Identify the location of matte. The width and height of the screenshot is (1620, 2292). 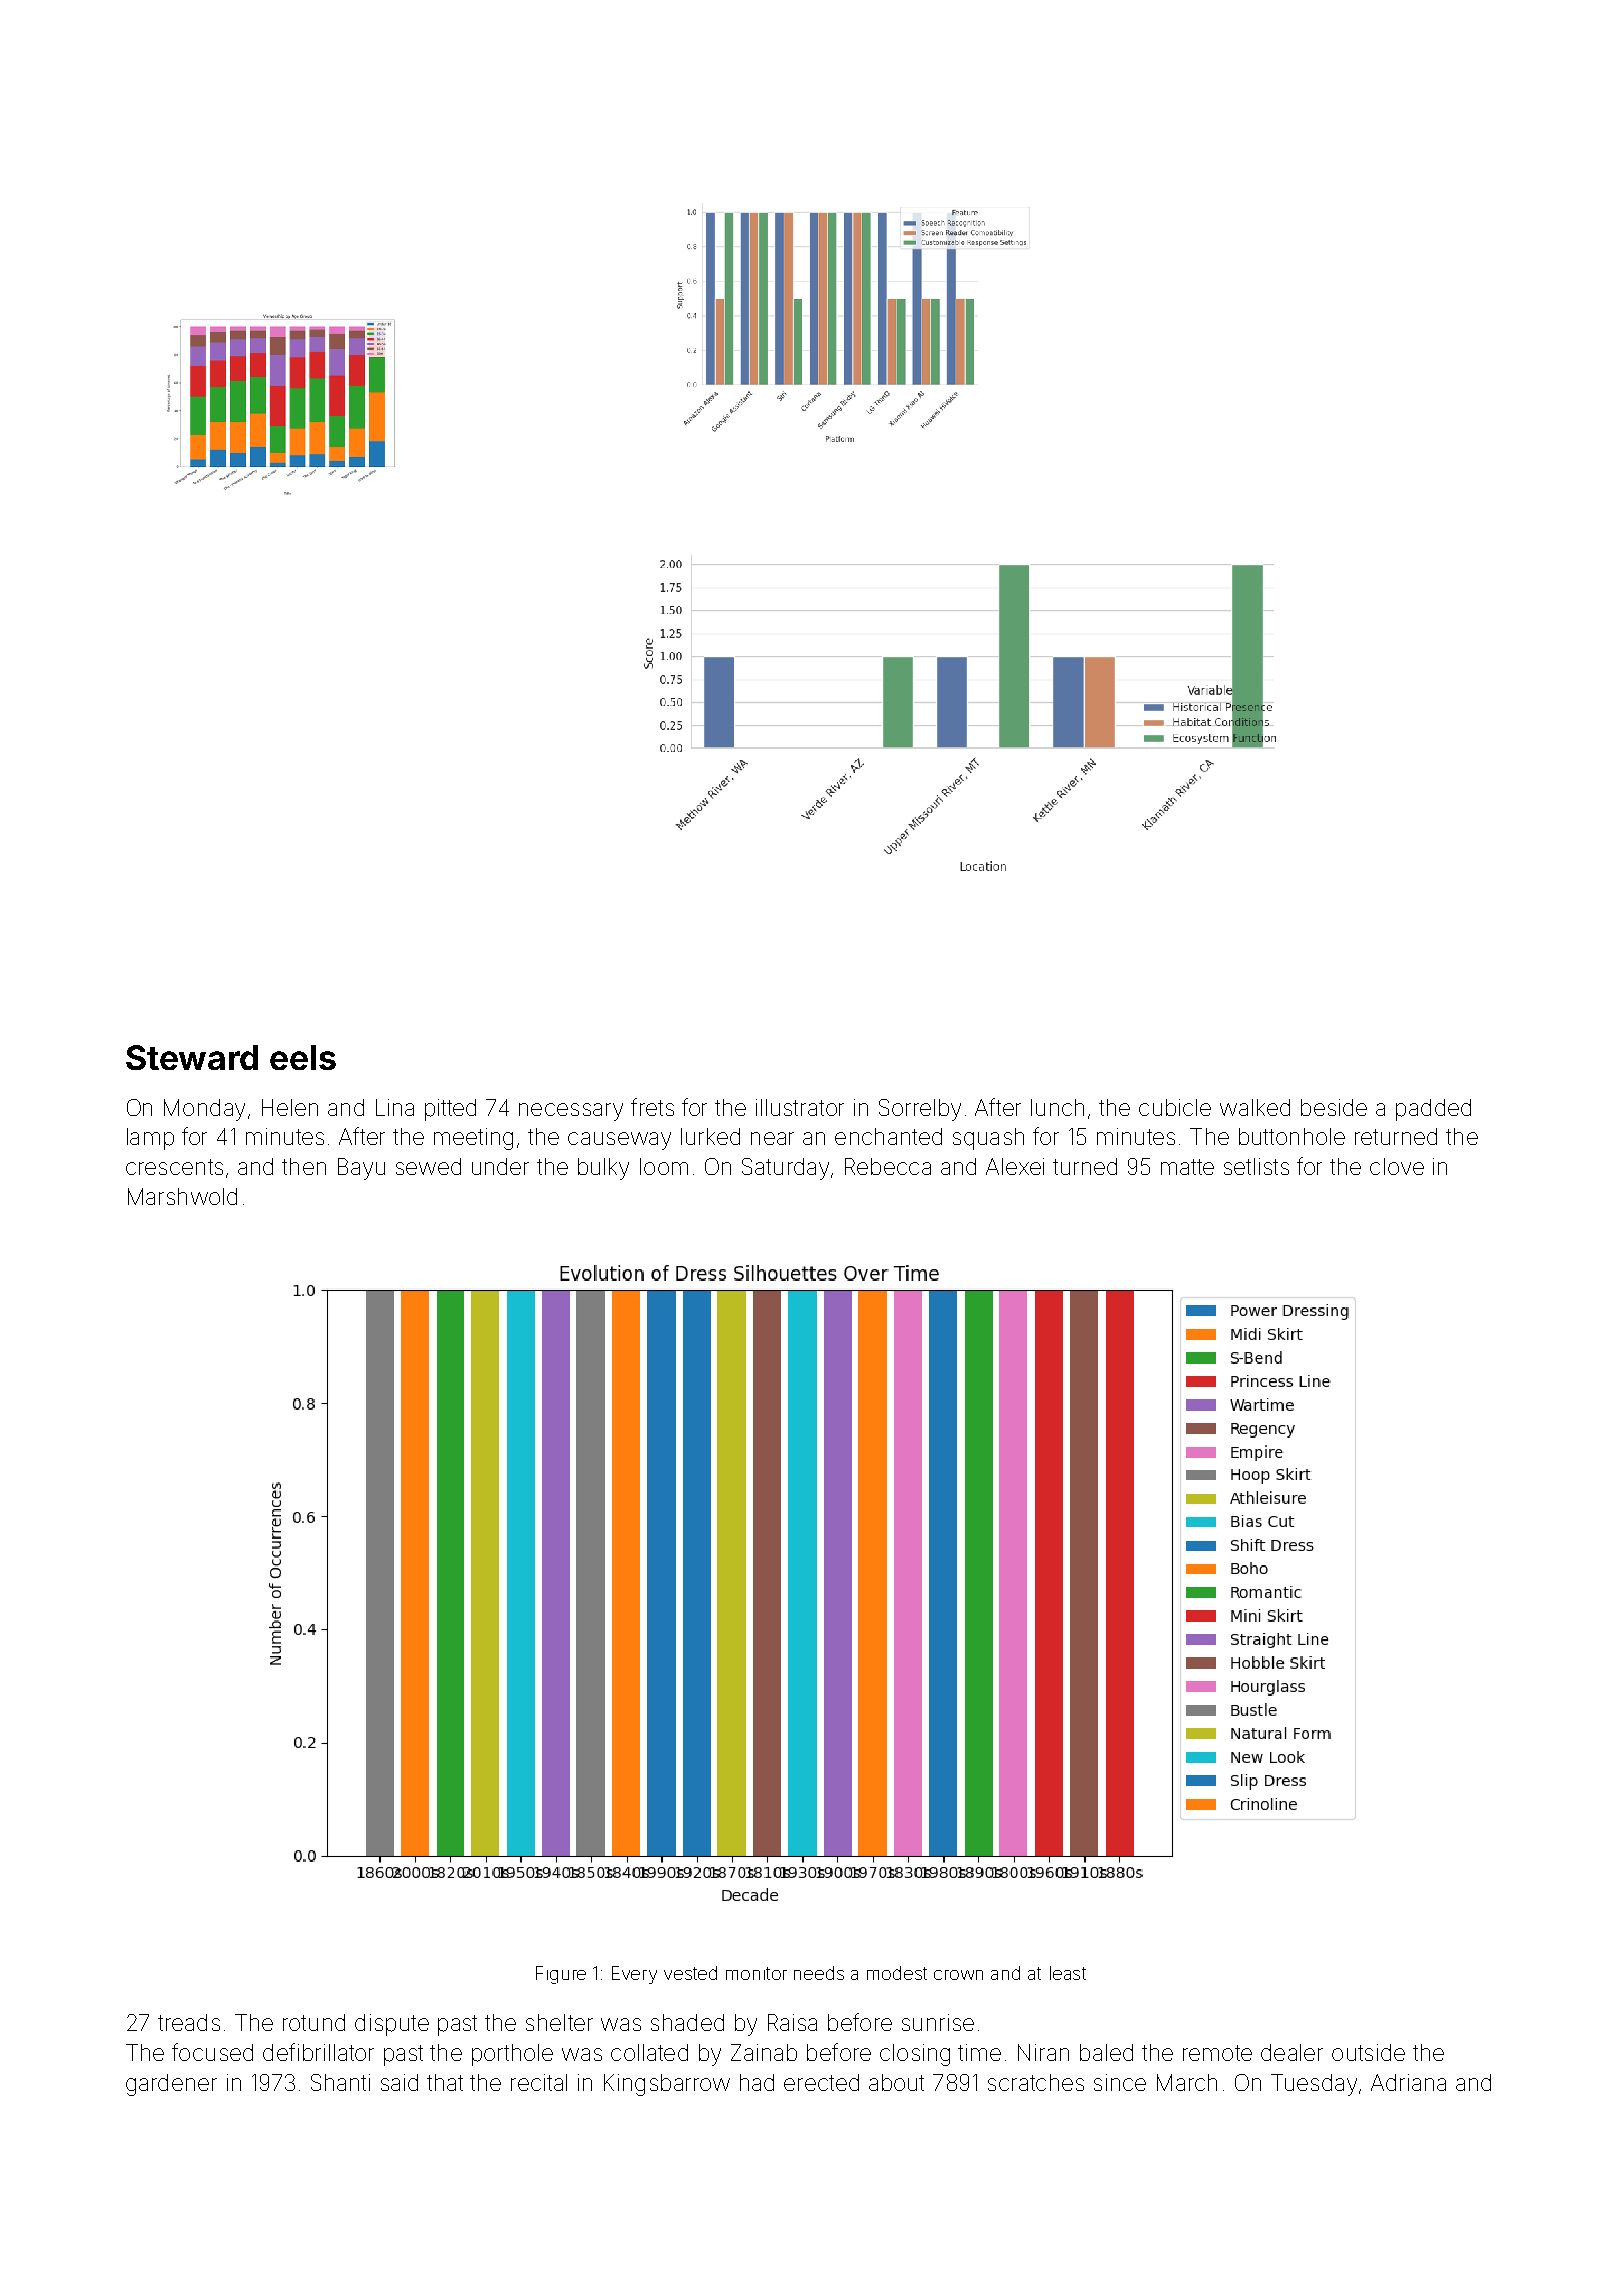
(1187, 1167).
